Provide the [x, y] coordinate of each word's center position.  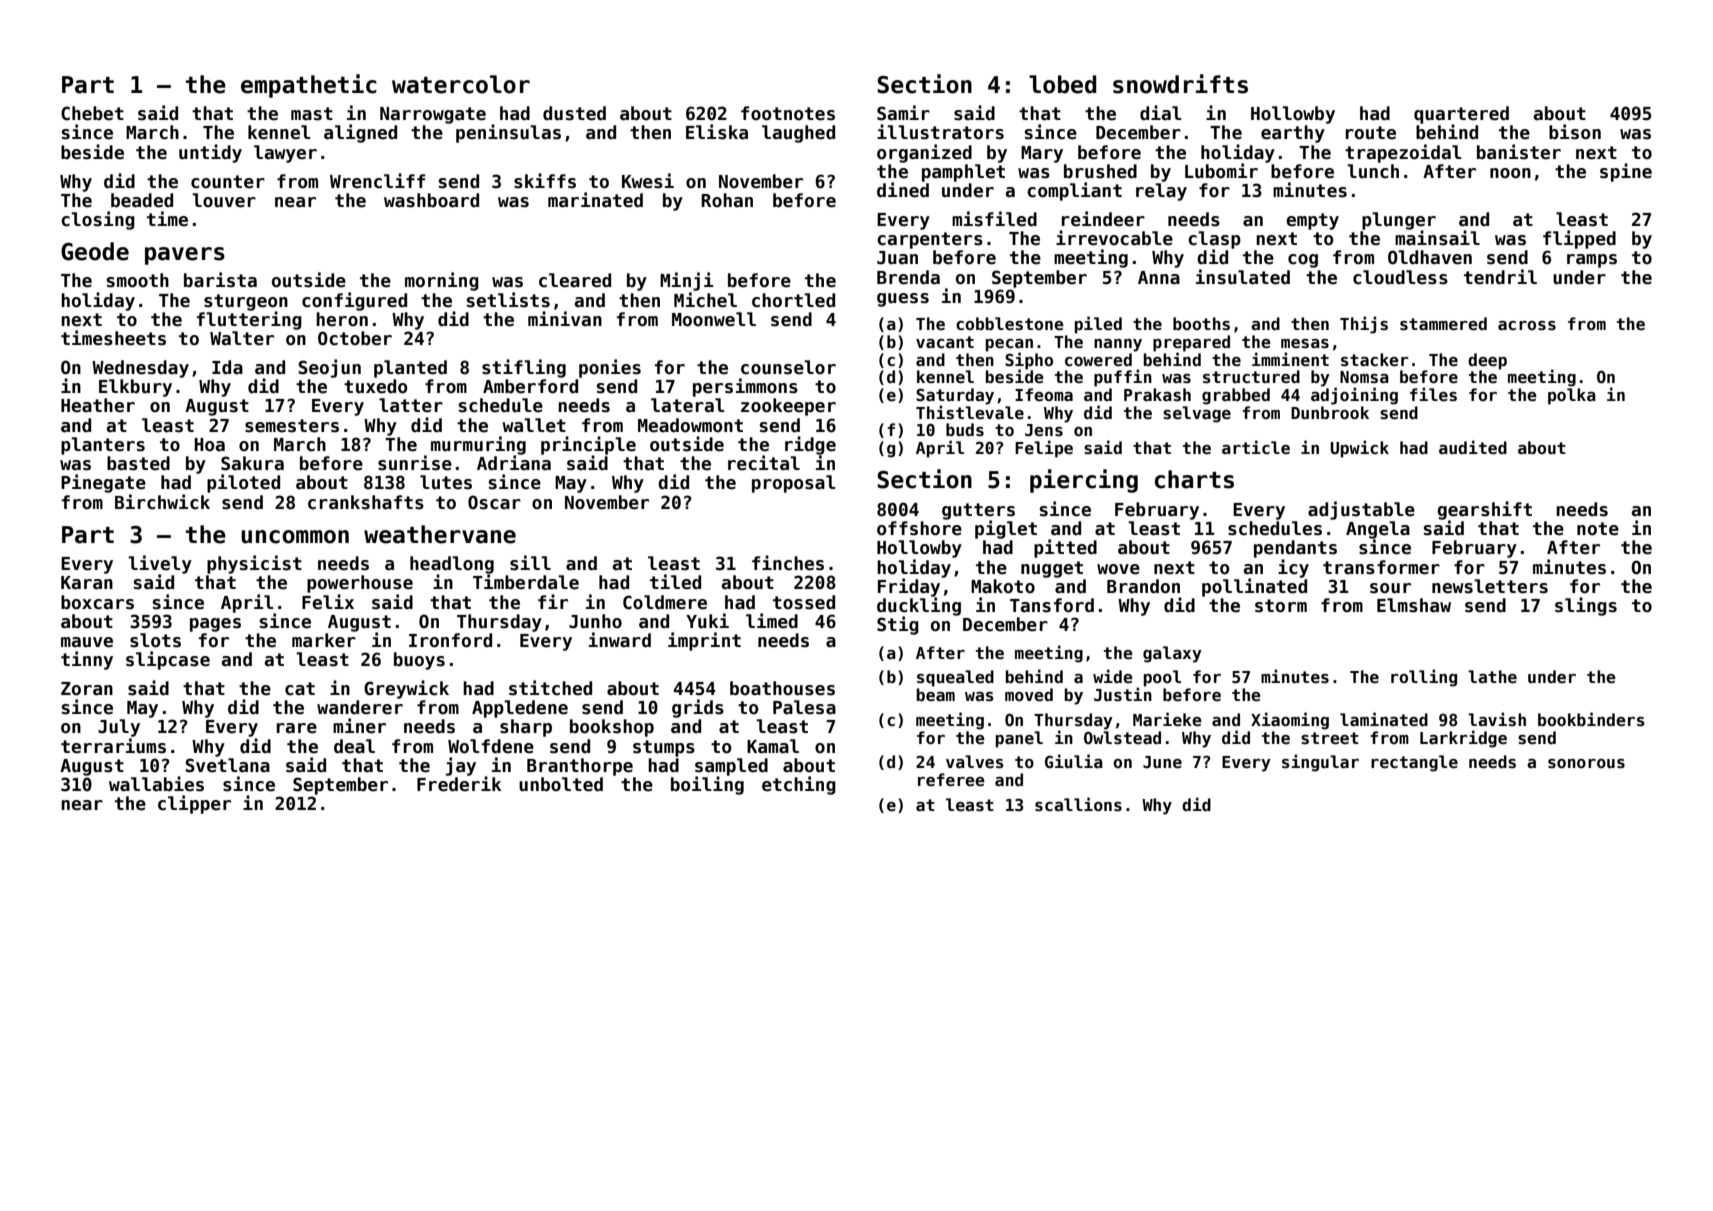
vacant [945, 342]
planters [103, 446]
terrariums [113, 746]
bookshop [612, 728]
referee [951, 780]
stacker [1375, 360]
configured [354, 301]
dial [1161, 113]
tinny [87, 660]
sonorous [1586, 763]
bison [1575, 132]
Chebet [92, 113]
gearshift [1485, 510]
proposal [794, 484]
